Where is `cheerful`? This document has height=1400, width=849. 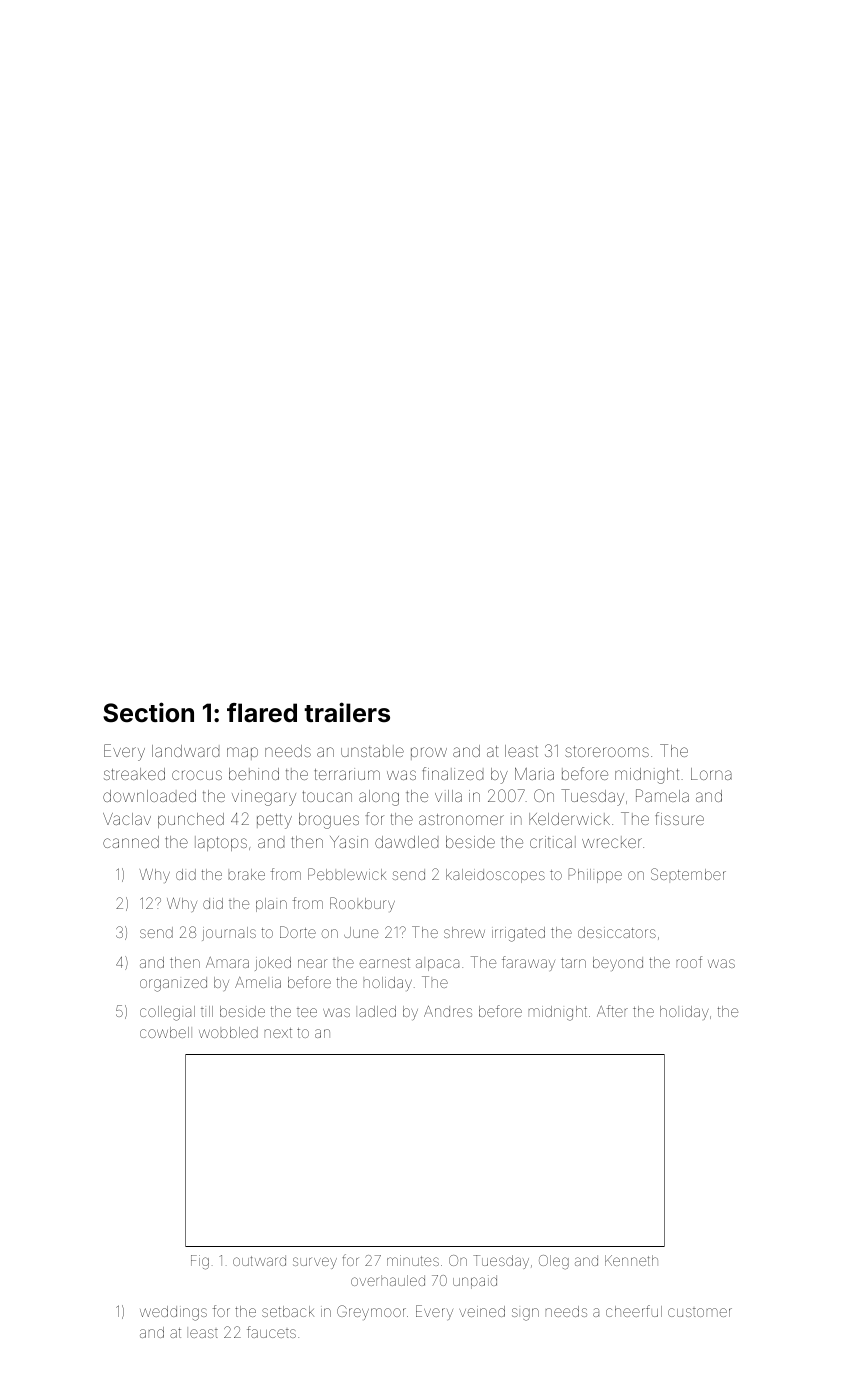 cheerful is located at coordinates (634, 1311).
